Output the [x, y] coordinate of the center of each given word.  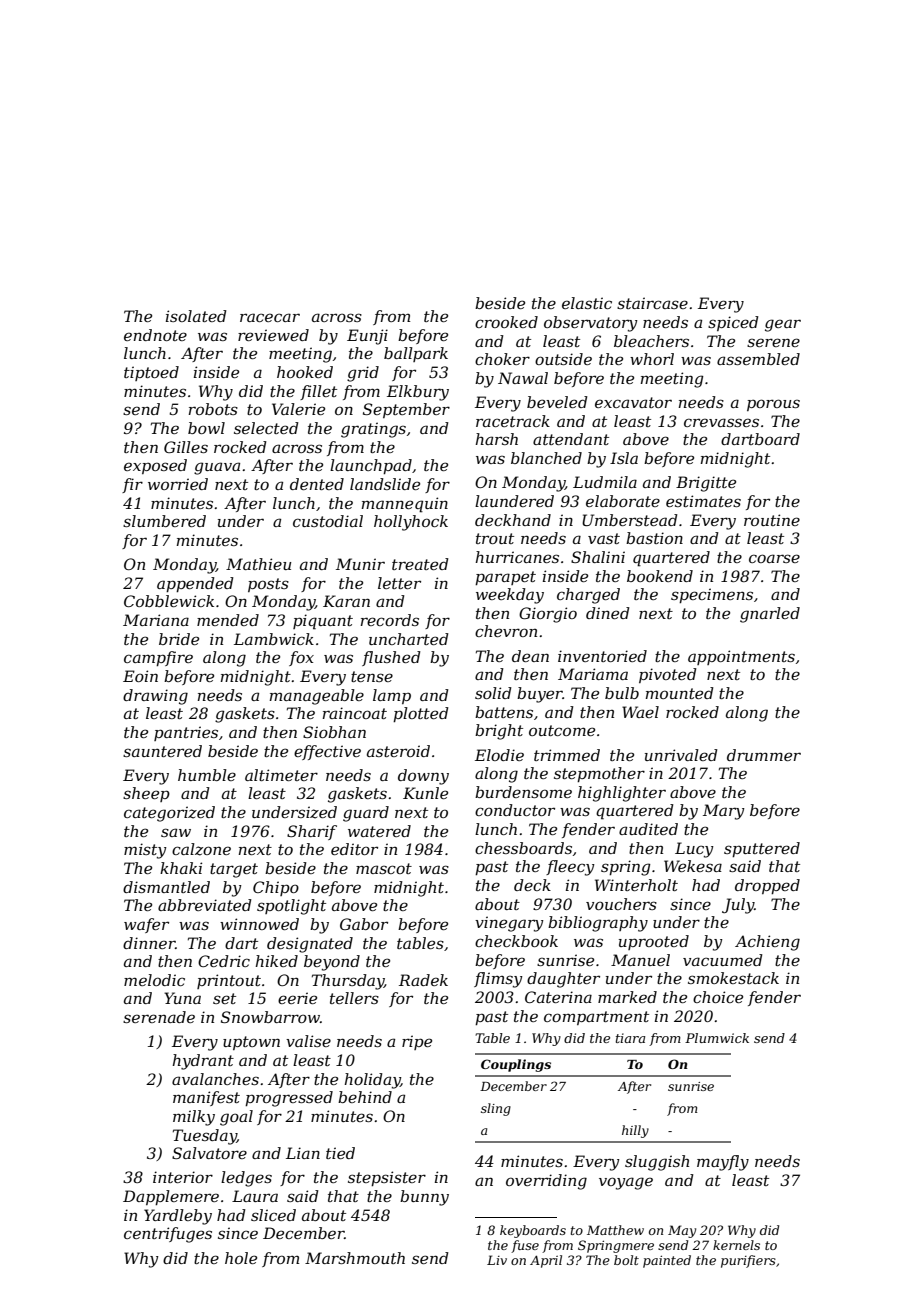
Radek [423, 980]
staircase [652, 303]
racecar [270, 317]
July [738, 906]
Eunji [367, 337]
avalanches [215, 1079]
